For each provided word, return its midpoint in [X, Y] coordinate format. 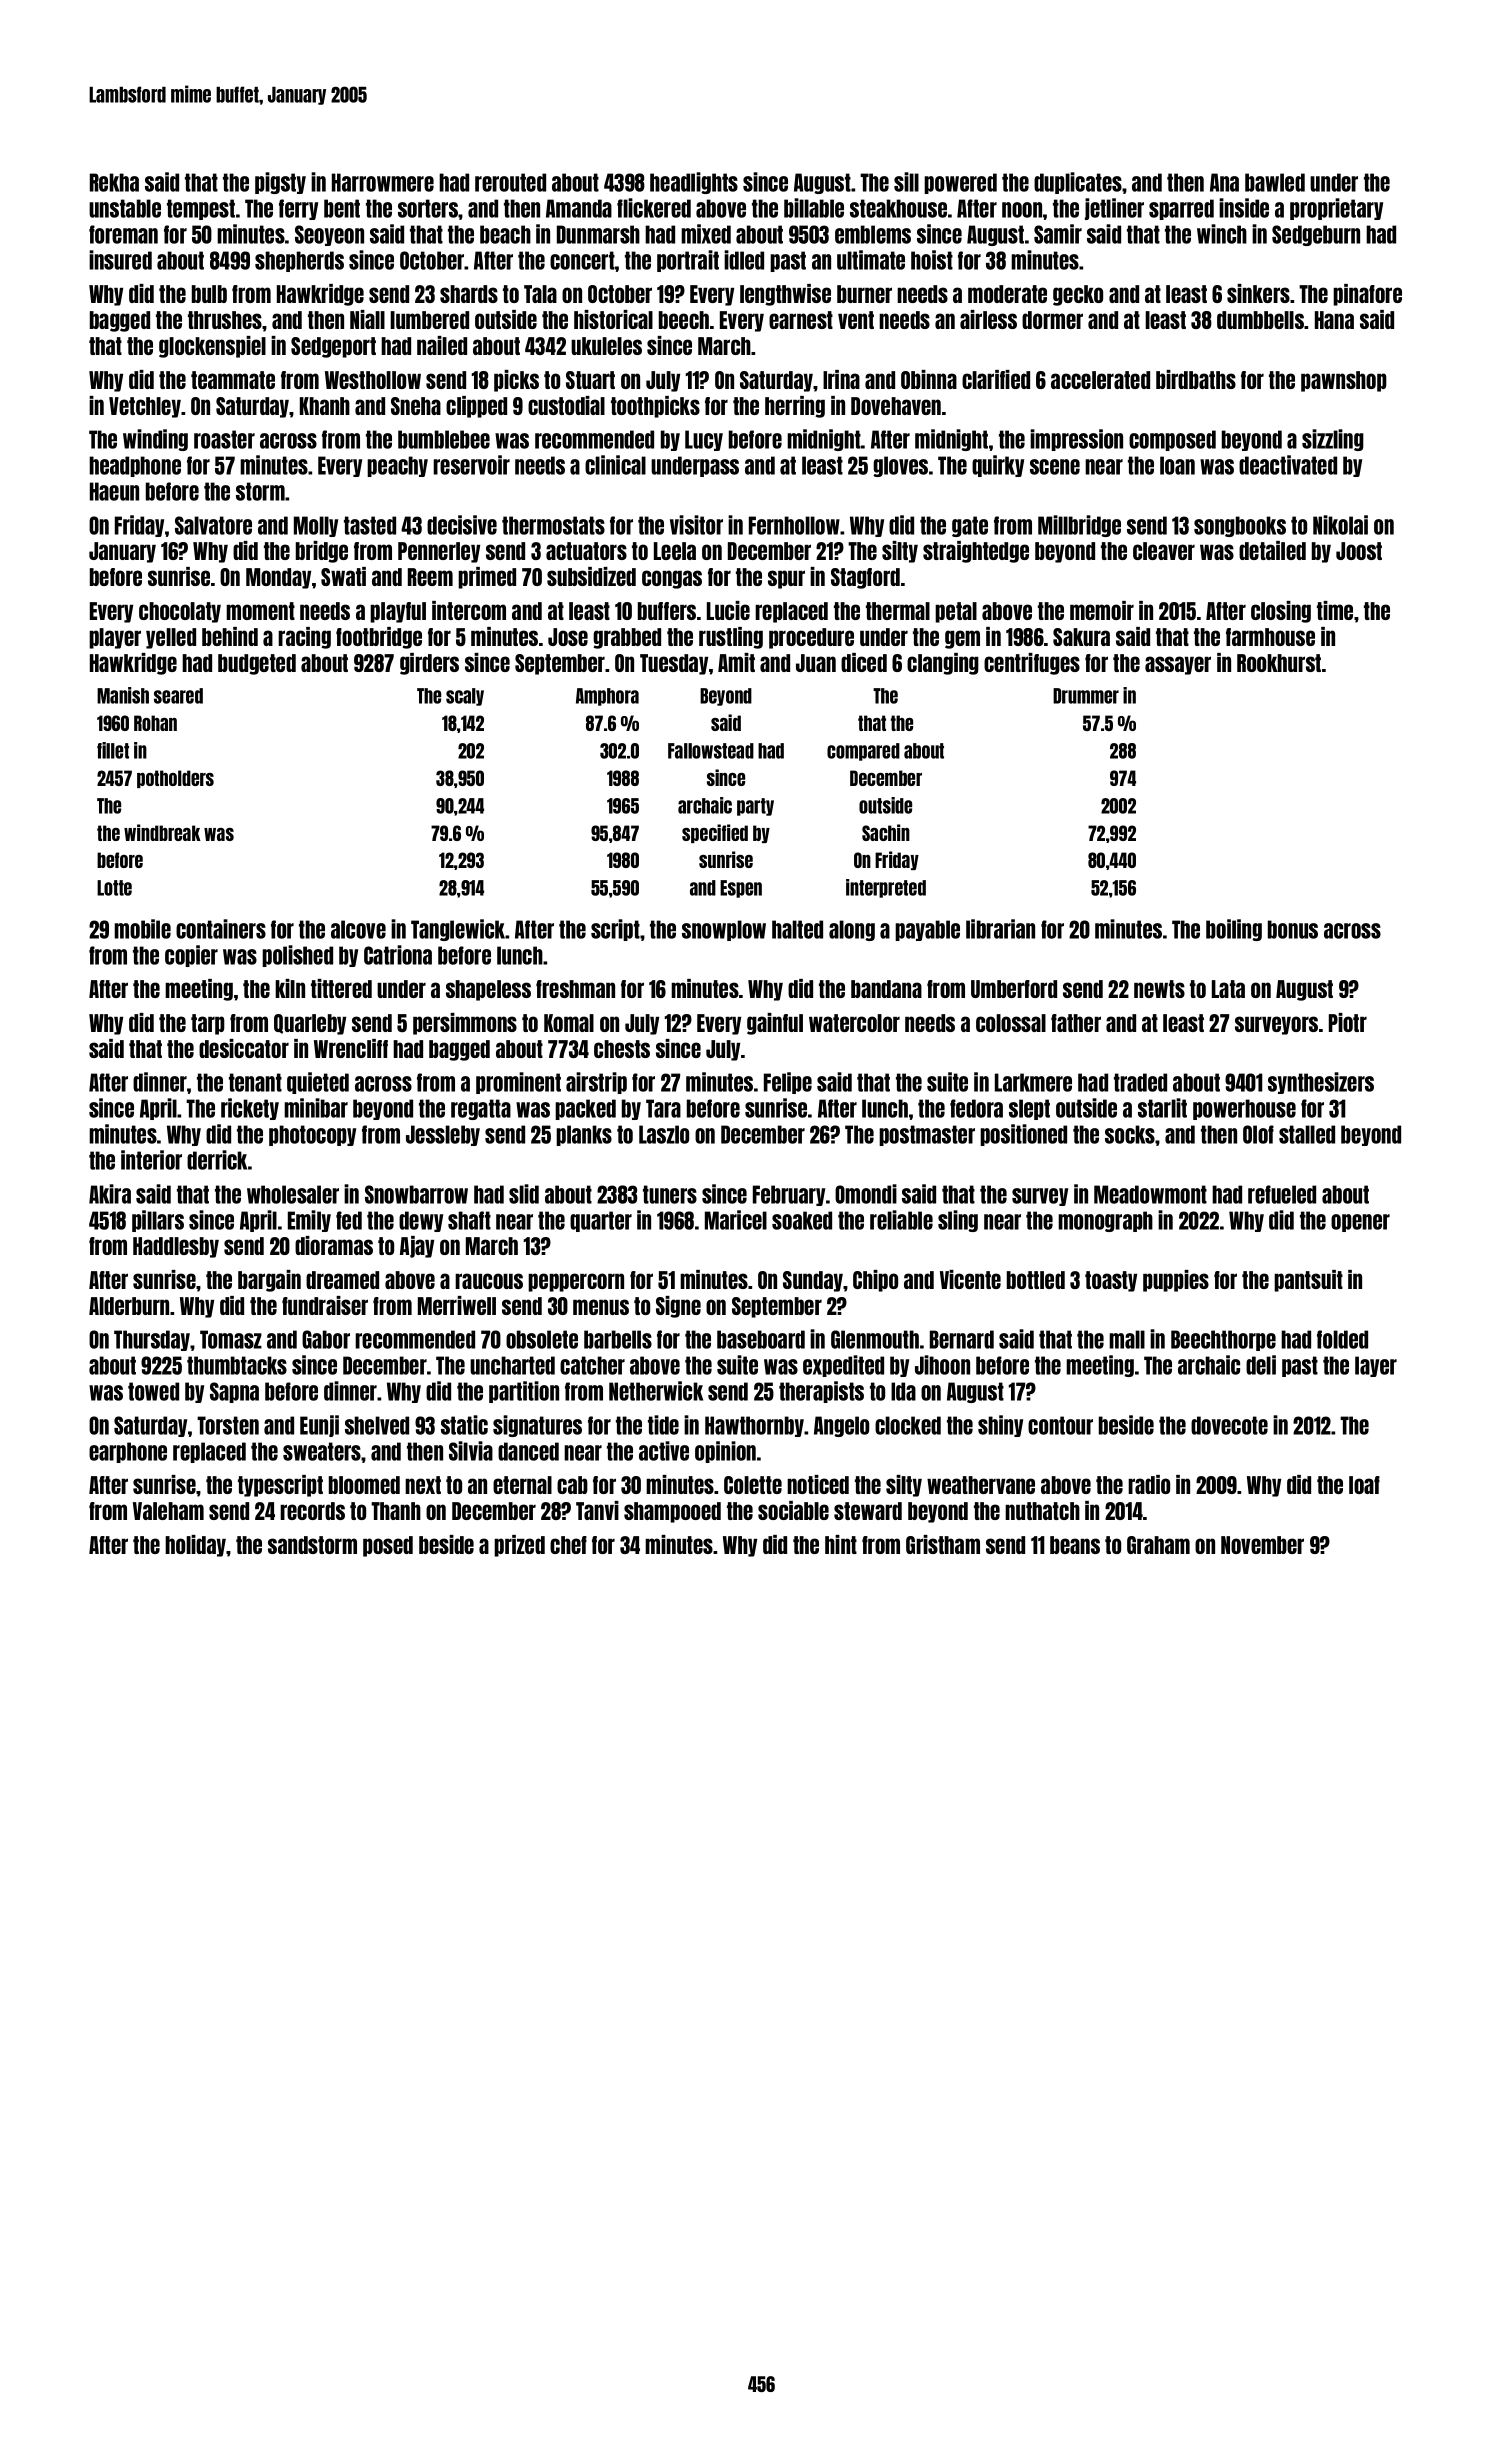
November [1262, 1545]
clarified [996, 379]
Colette [753, 1485]
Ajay [417, 1247]
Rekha [114, 182]
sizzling [1333, 440]
